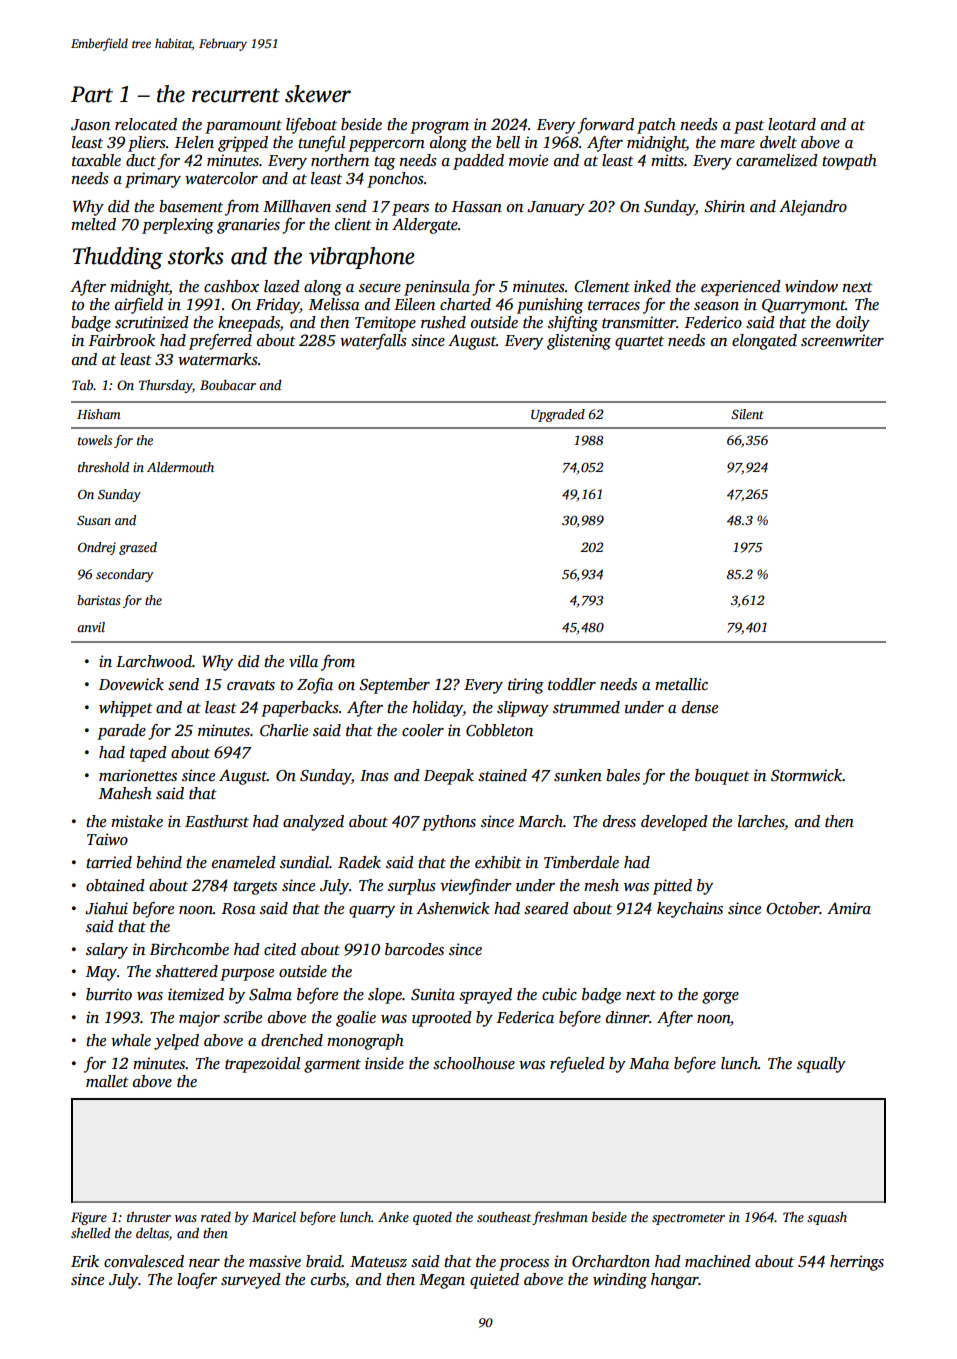  What do you see at coordinates (118, 258) in the page?
I see `Thudding` at bounding box center [118, 258].
